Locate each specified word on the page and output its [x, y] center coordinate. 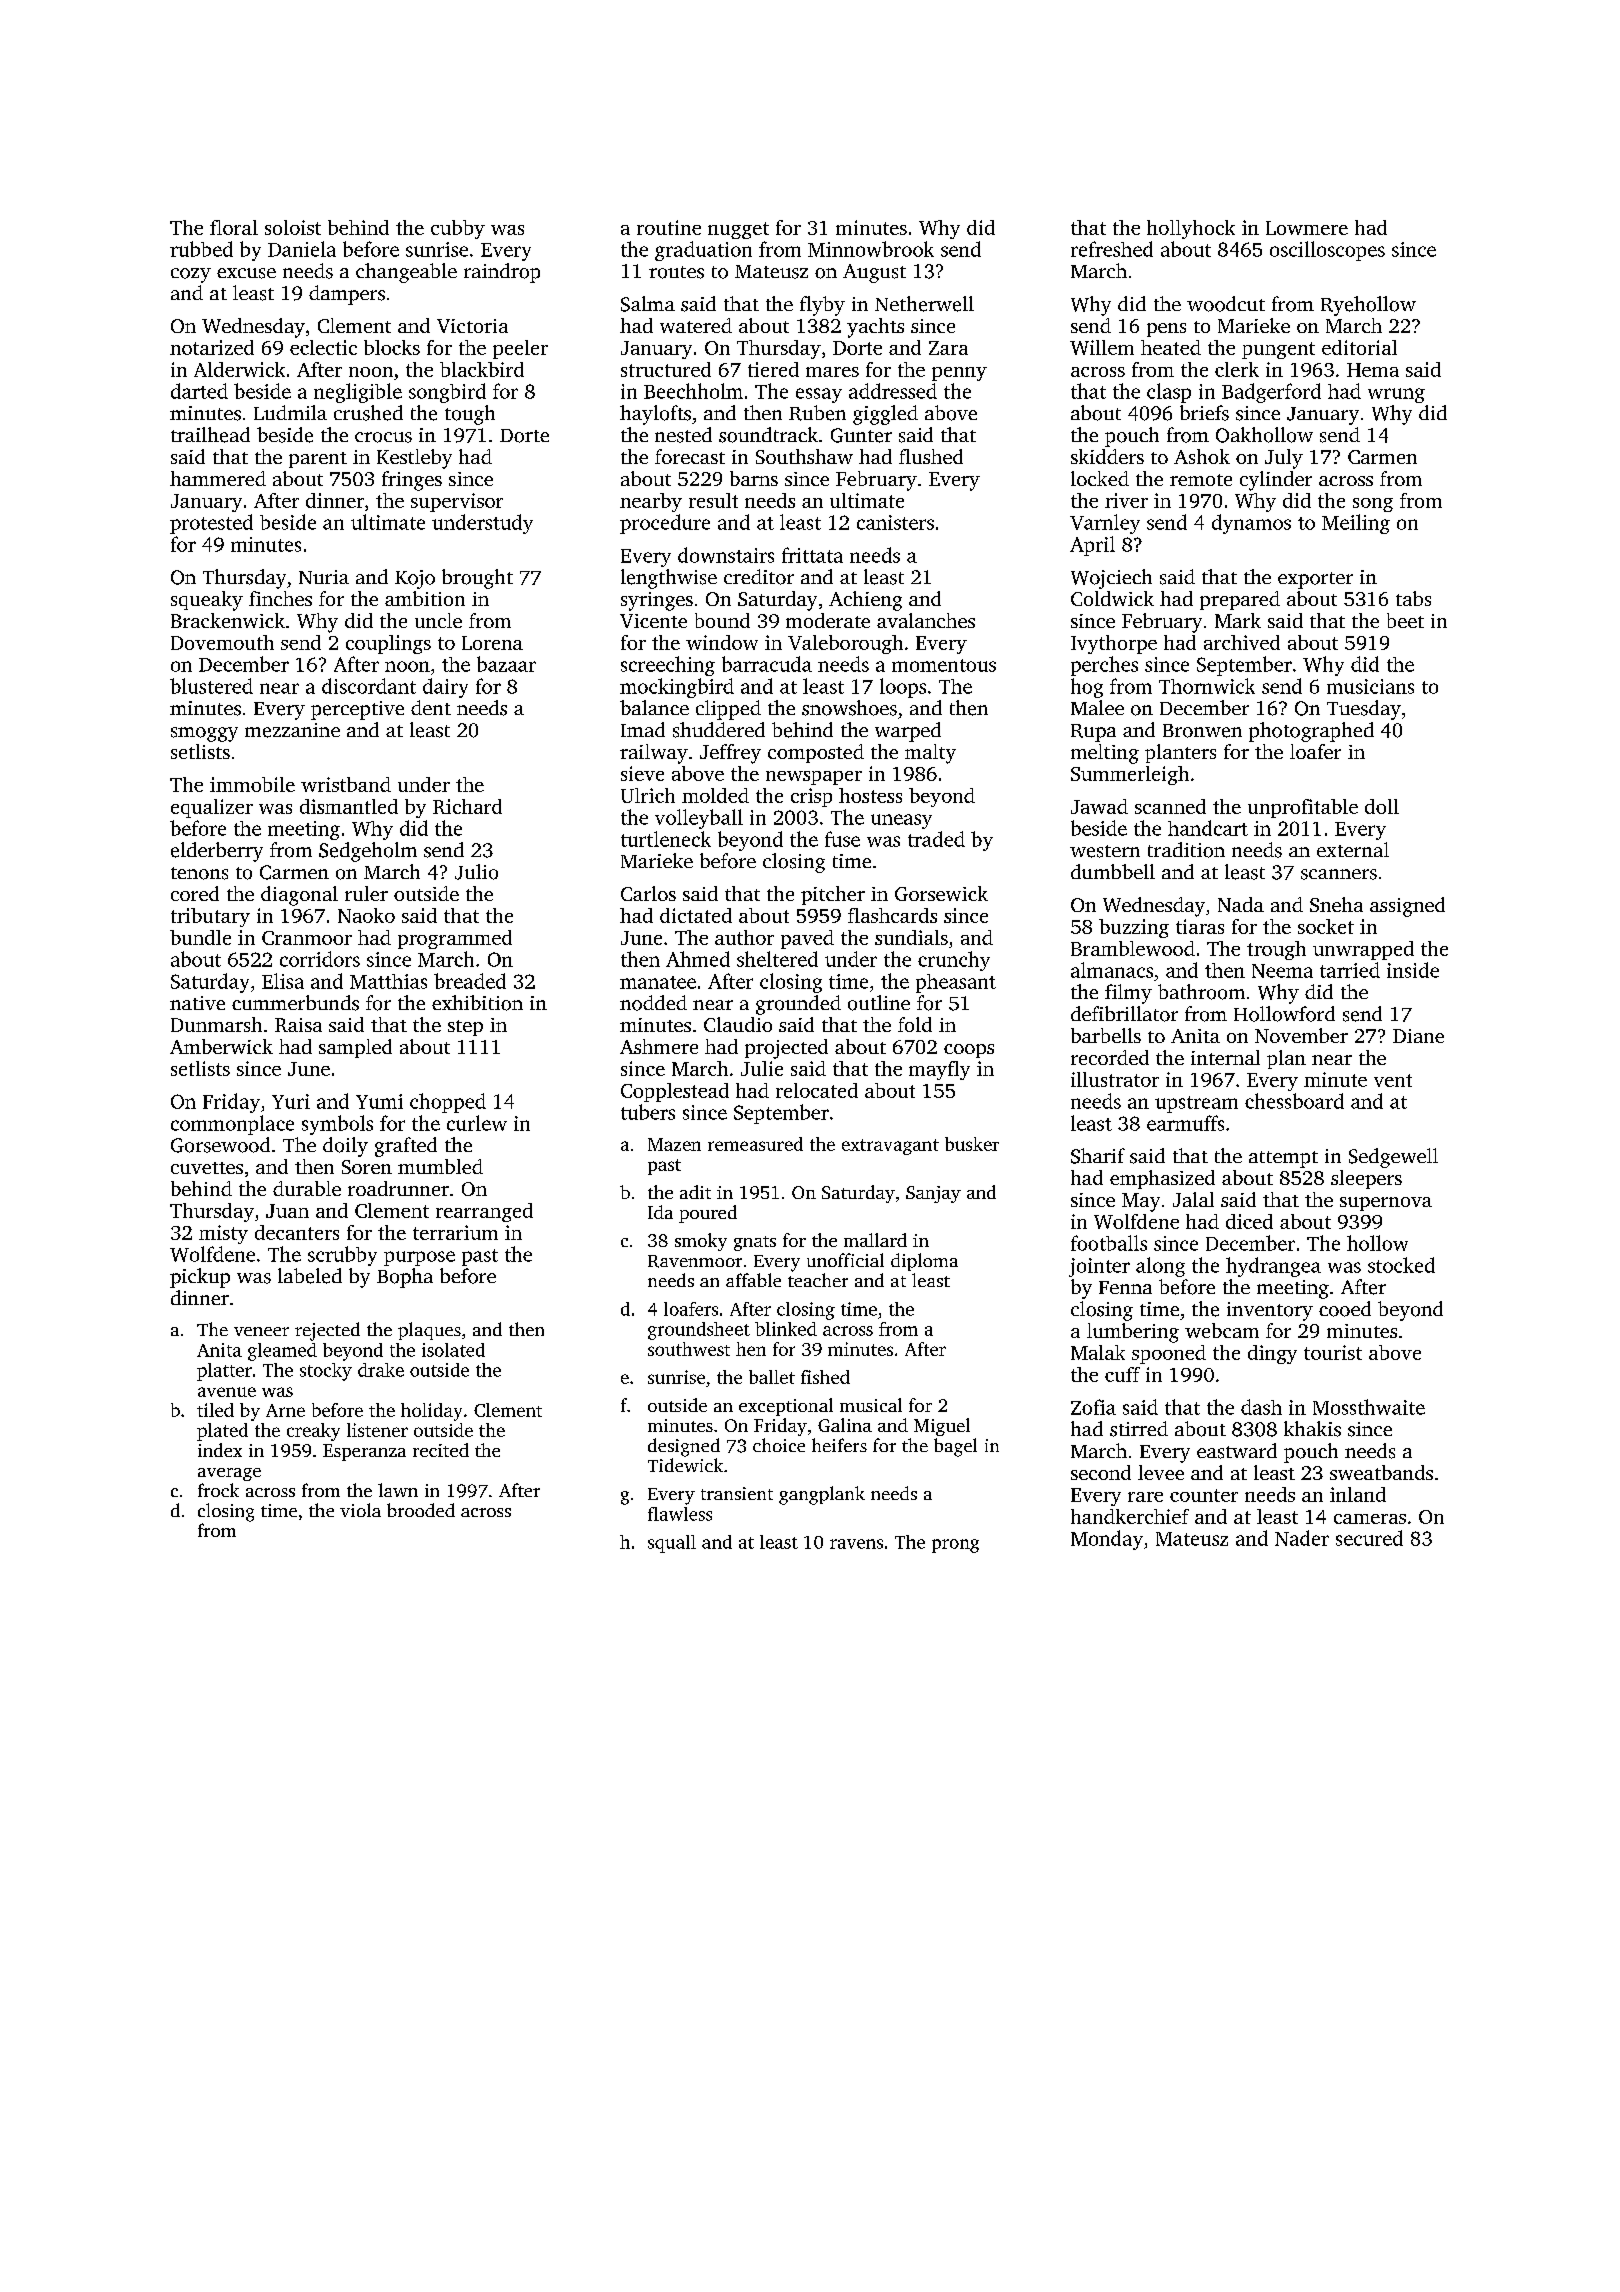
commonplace [232, 1125]
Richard [467, 806]
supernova [1386, 1204]
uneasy [901, 821]
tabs [1413, 598]
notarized [212, 347]
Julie [762, 1068]
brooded [421, 1510]
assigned [1407, 907]
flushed [931, 456]
